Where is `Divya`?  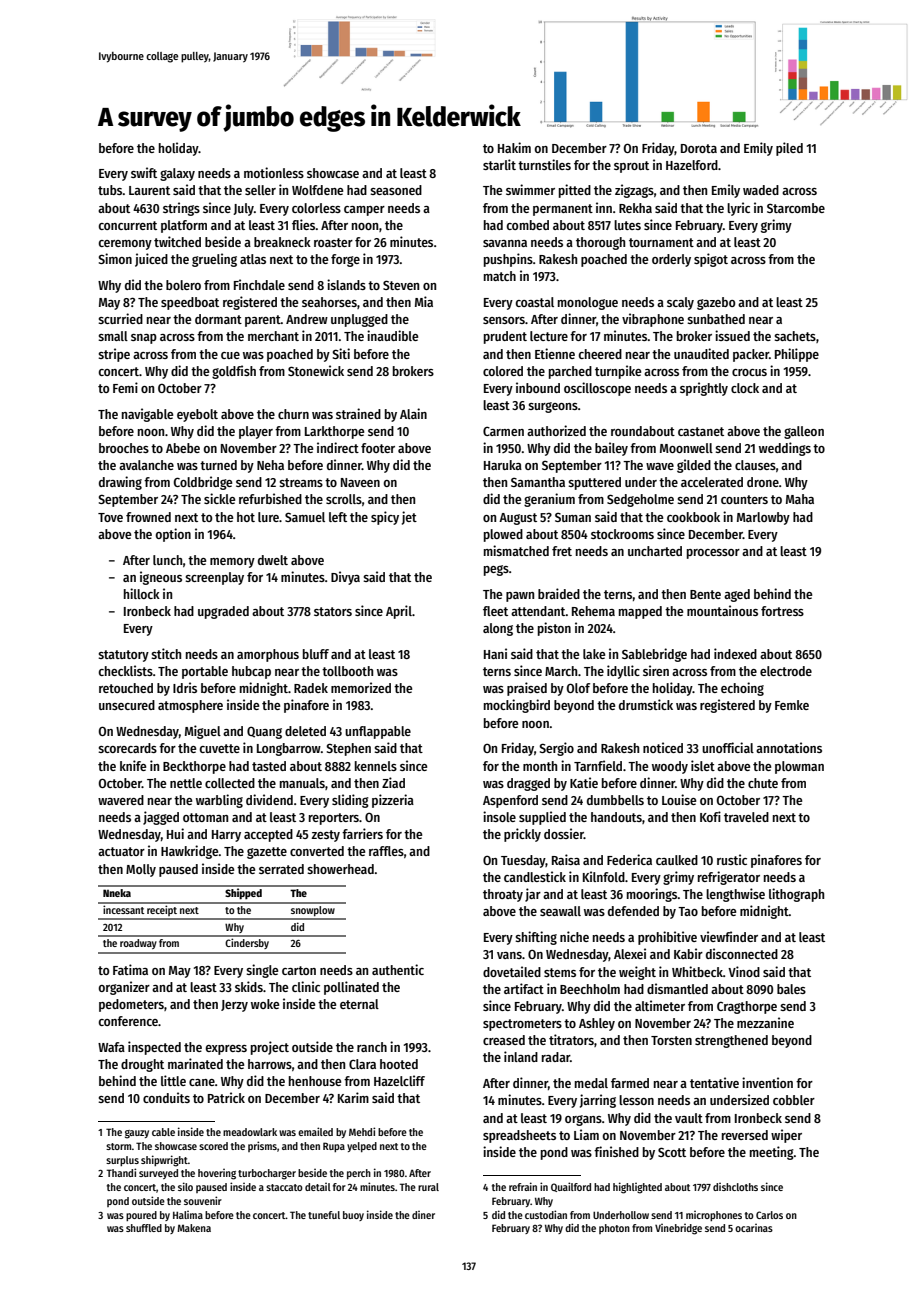 Divya is located at coordinates (345, 578).
